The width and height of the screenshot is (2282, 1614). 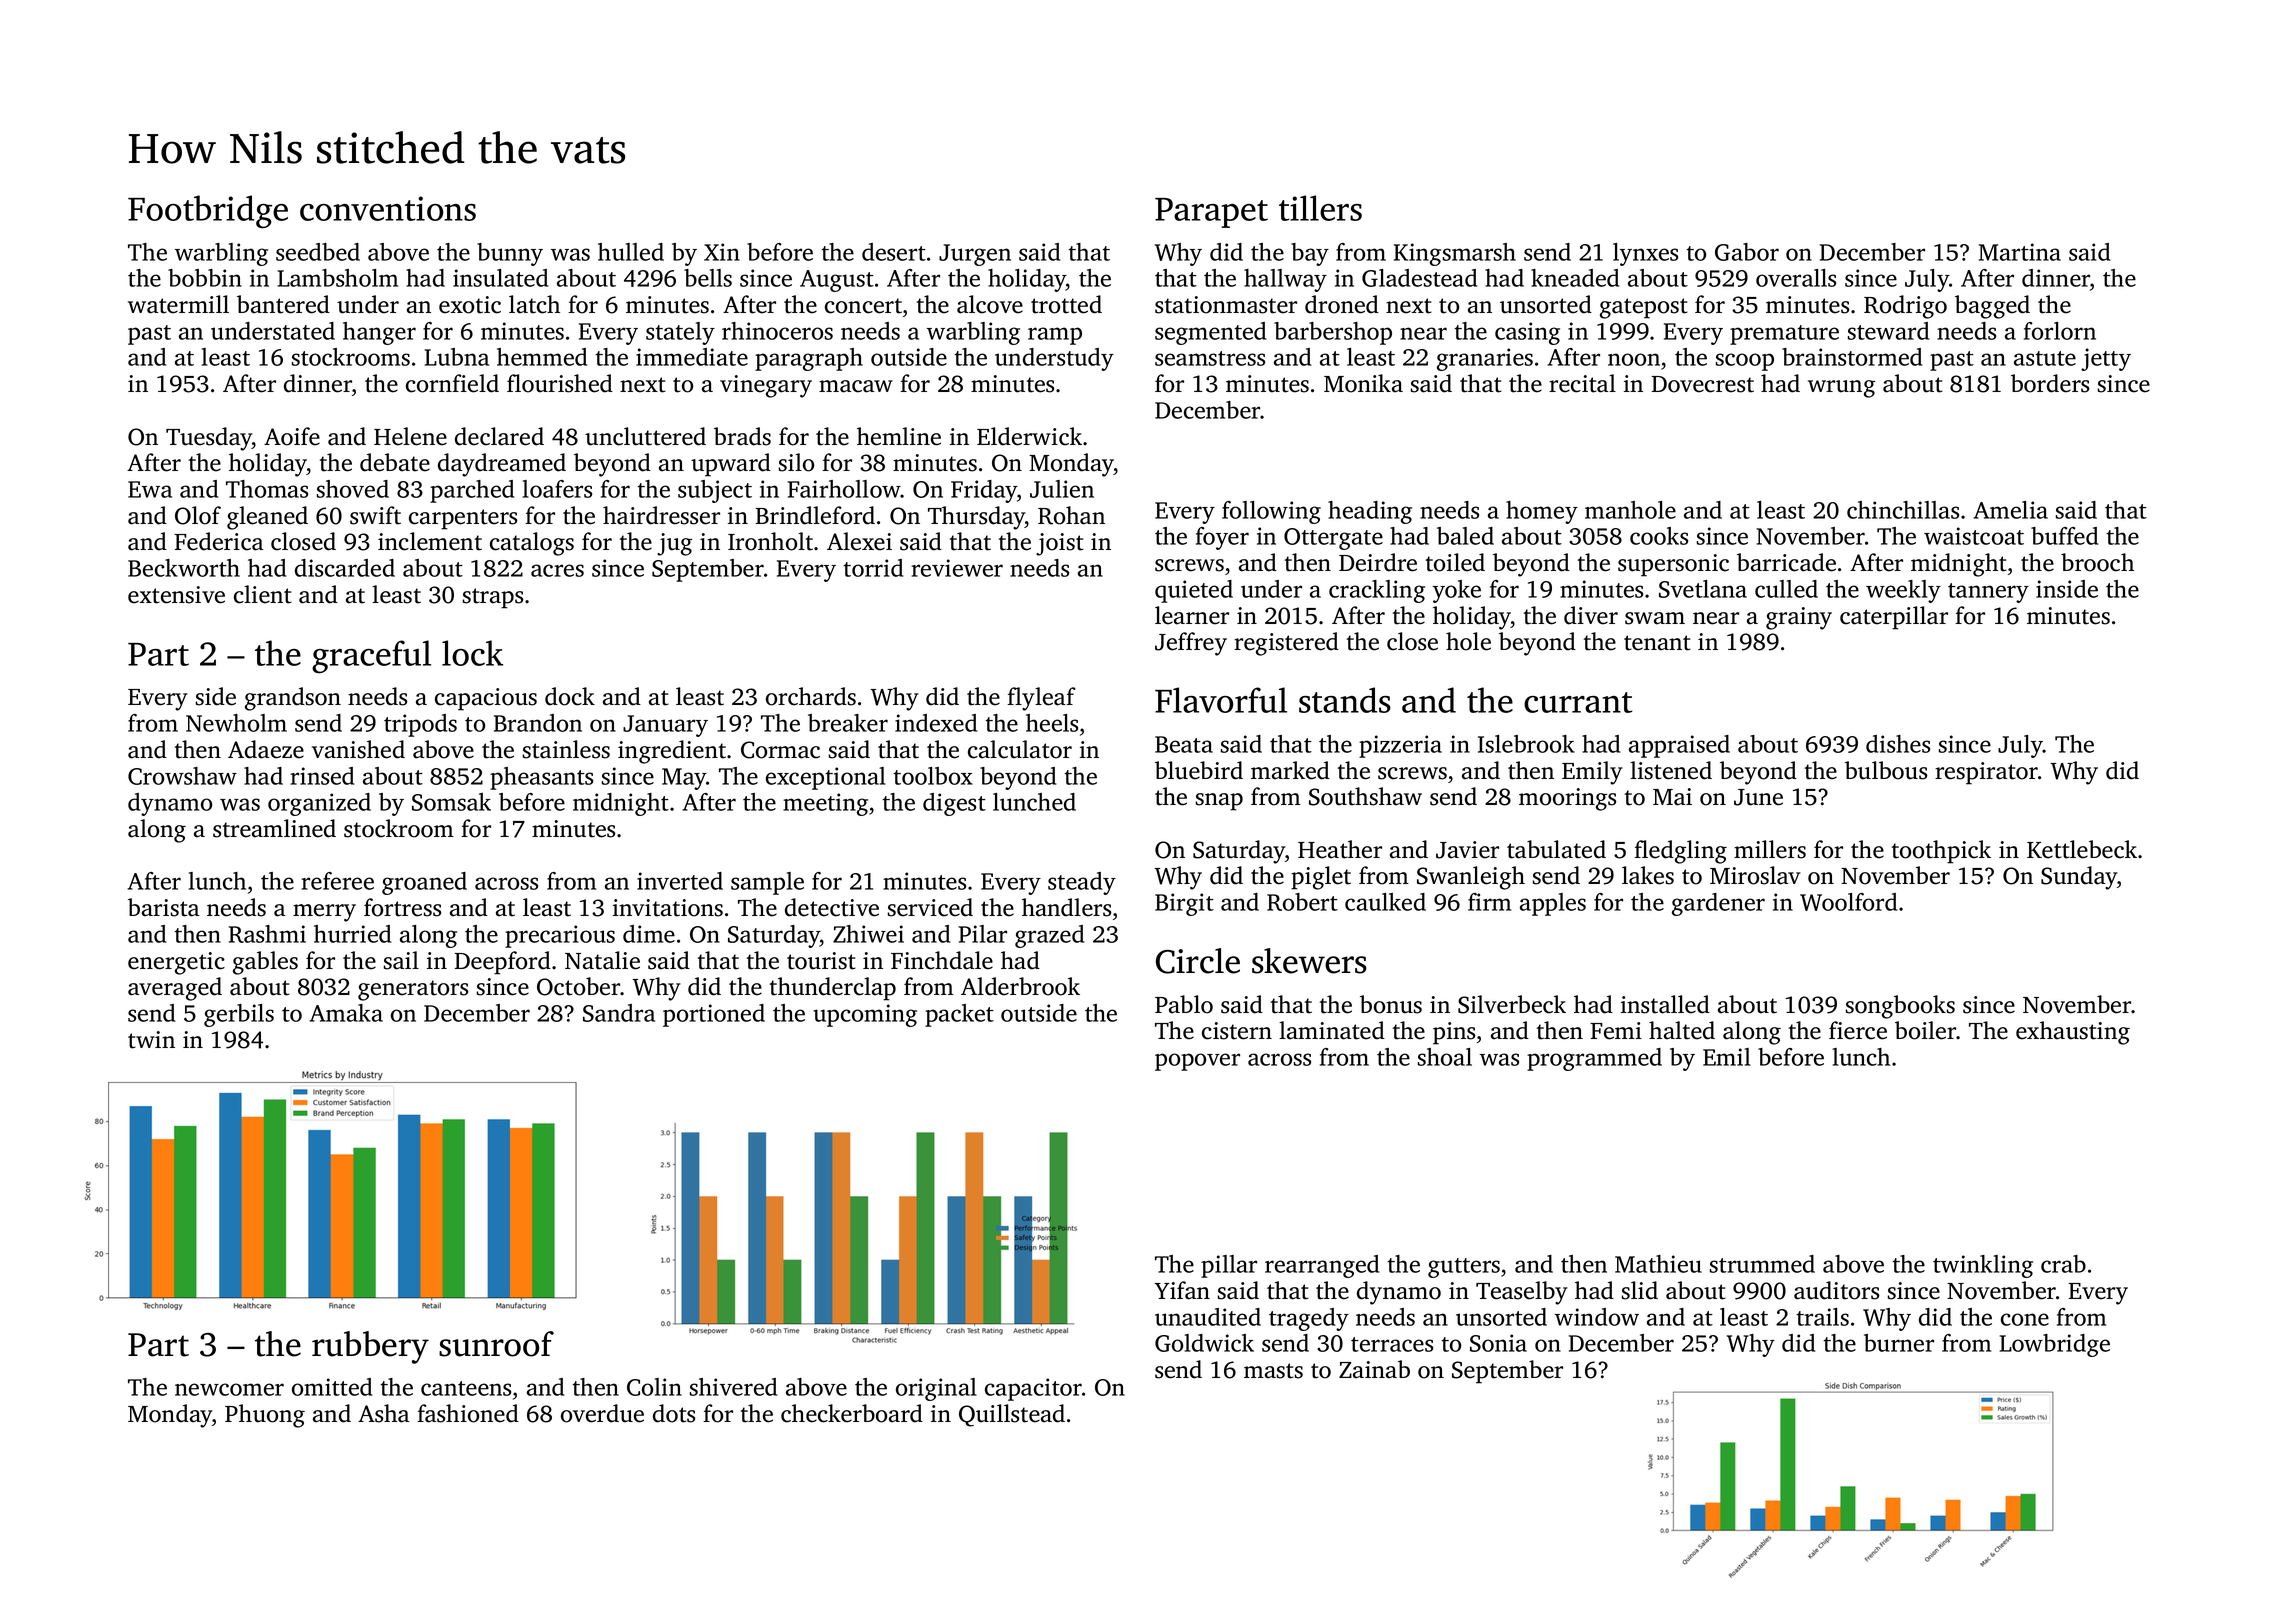 I want to click on Quillstead, so click(x=1012, y=1415).
